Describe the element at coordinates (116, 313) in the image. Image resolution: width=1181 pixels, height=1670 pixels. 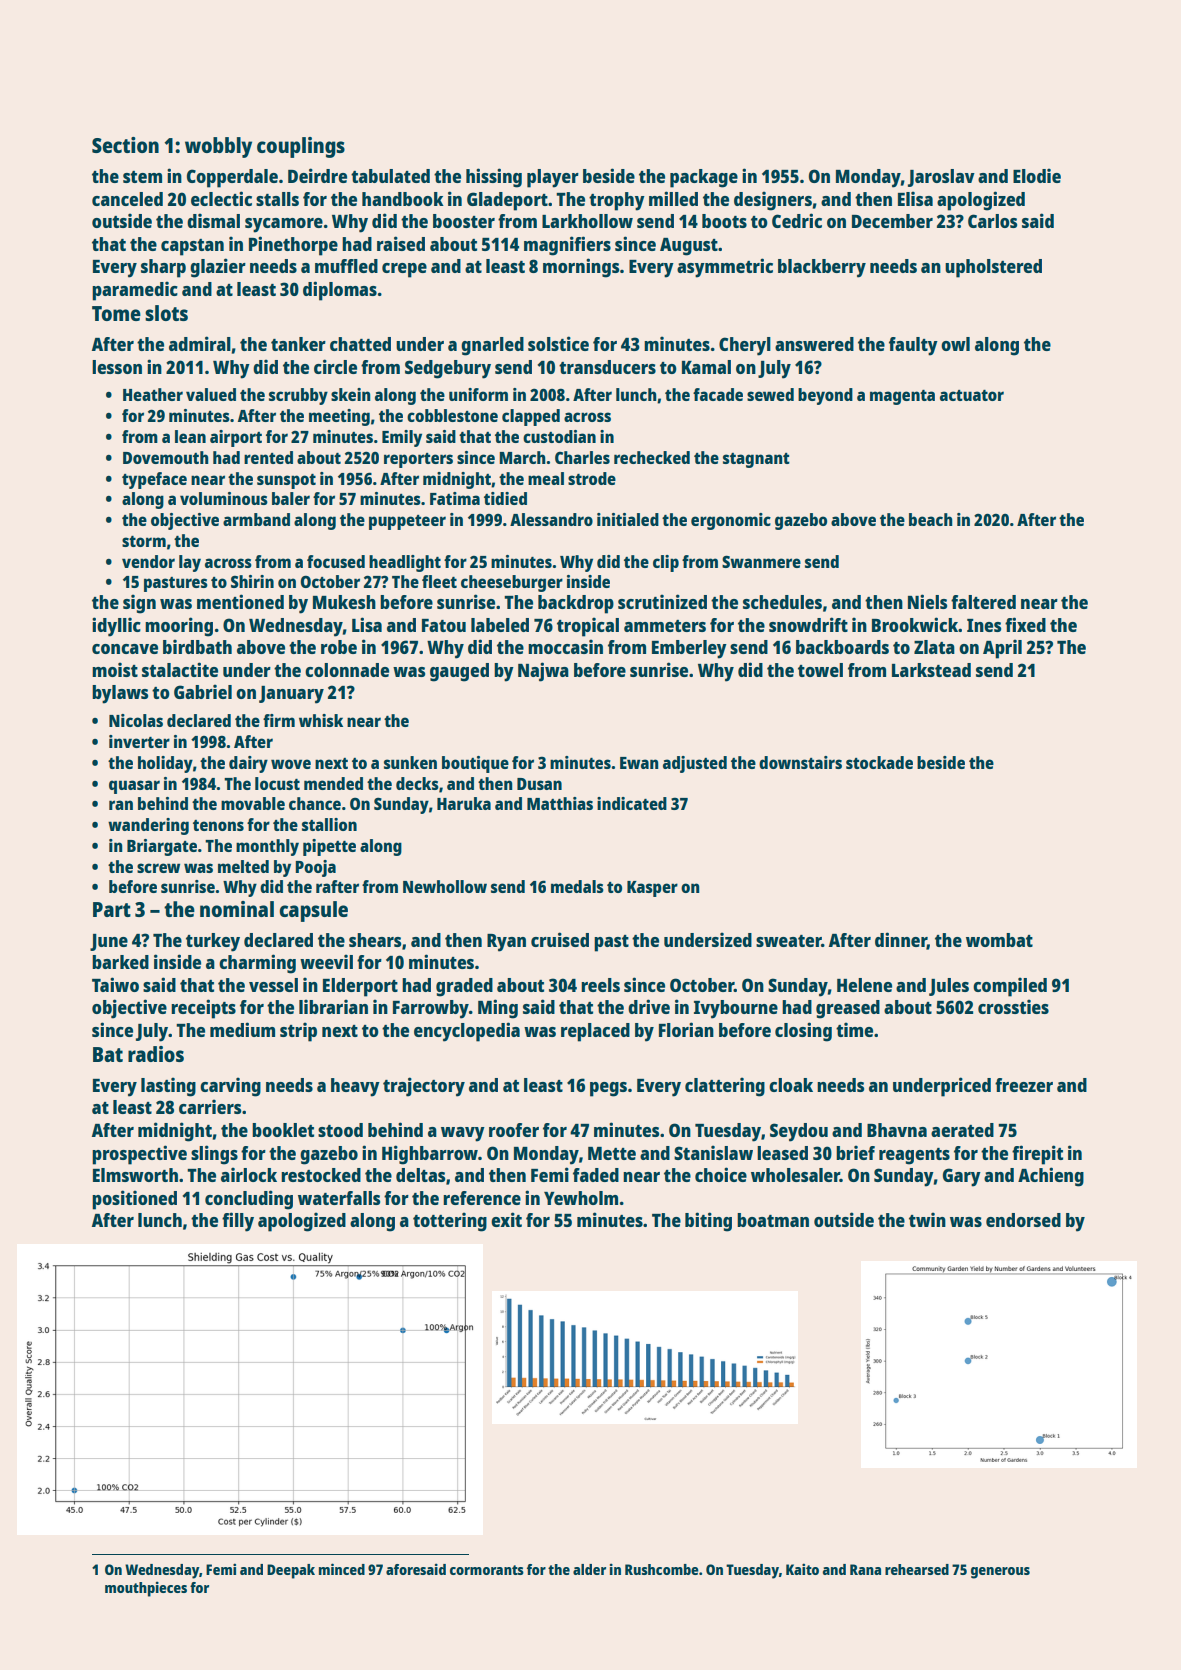
I see `Tome` at that location.
